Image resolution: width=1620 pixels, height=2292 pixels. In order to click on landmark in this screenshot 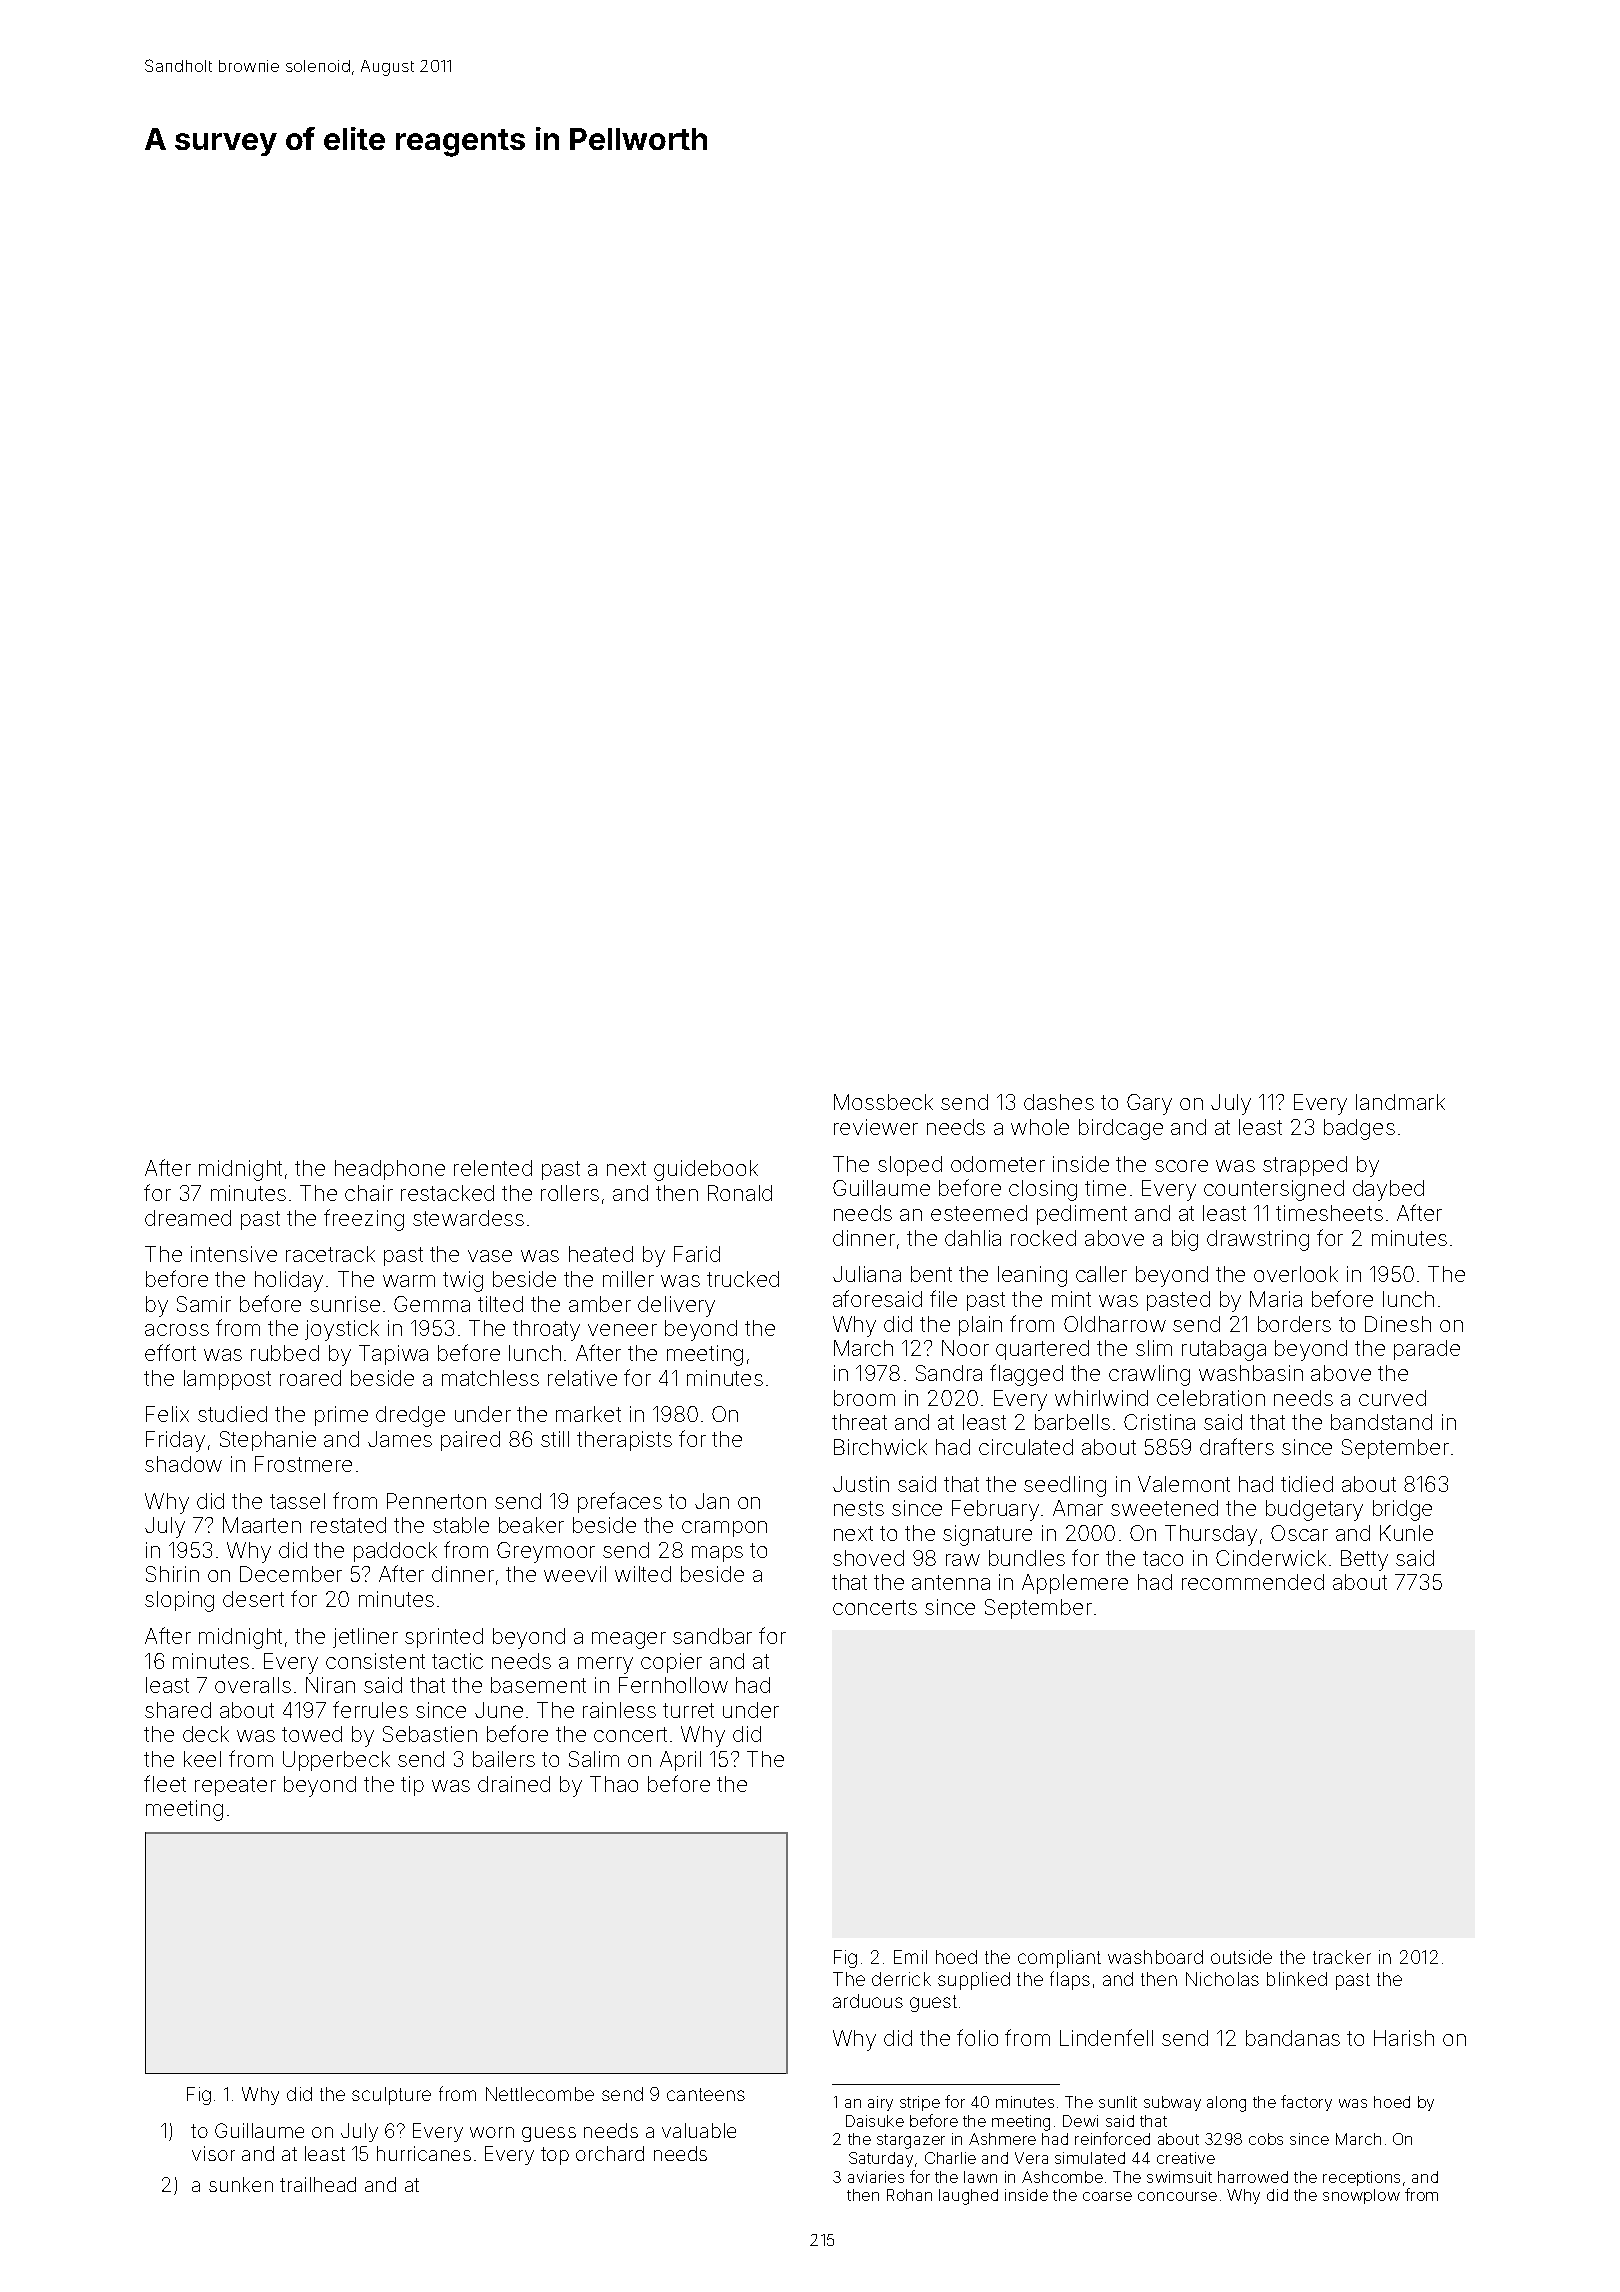, I will do `click(1400, 1102)`.
